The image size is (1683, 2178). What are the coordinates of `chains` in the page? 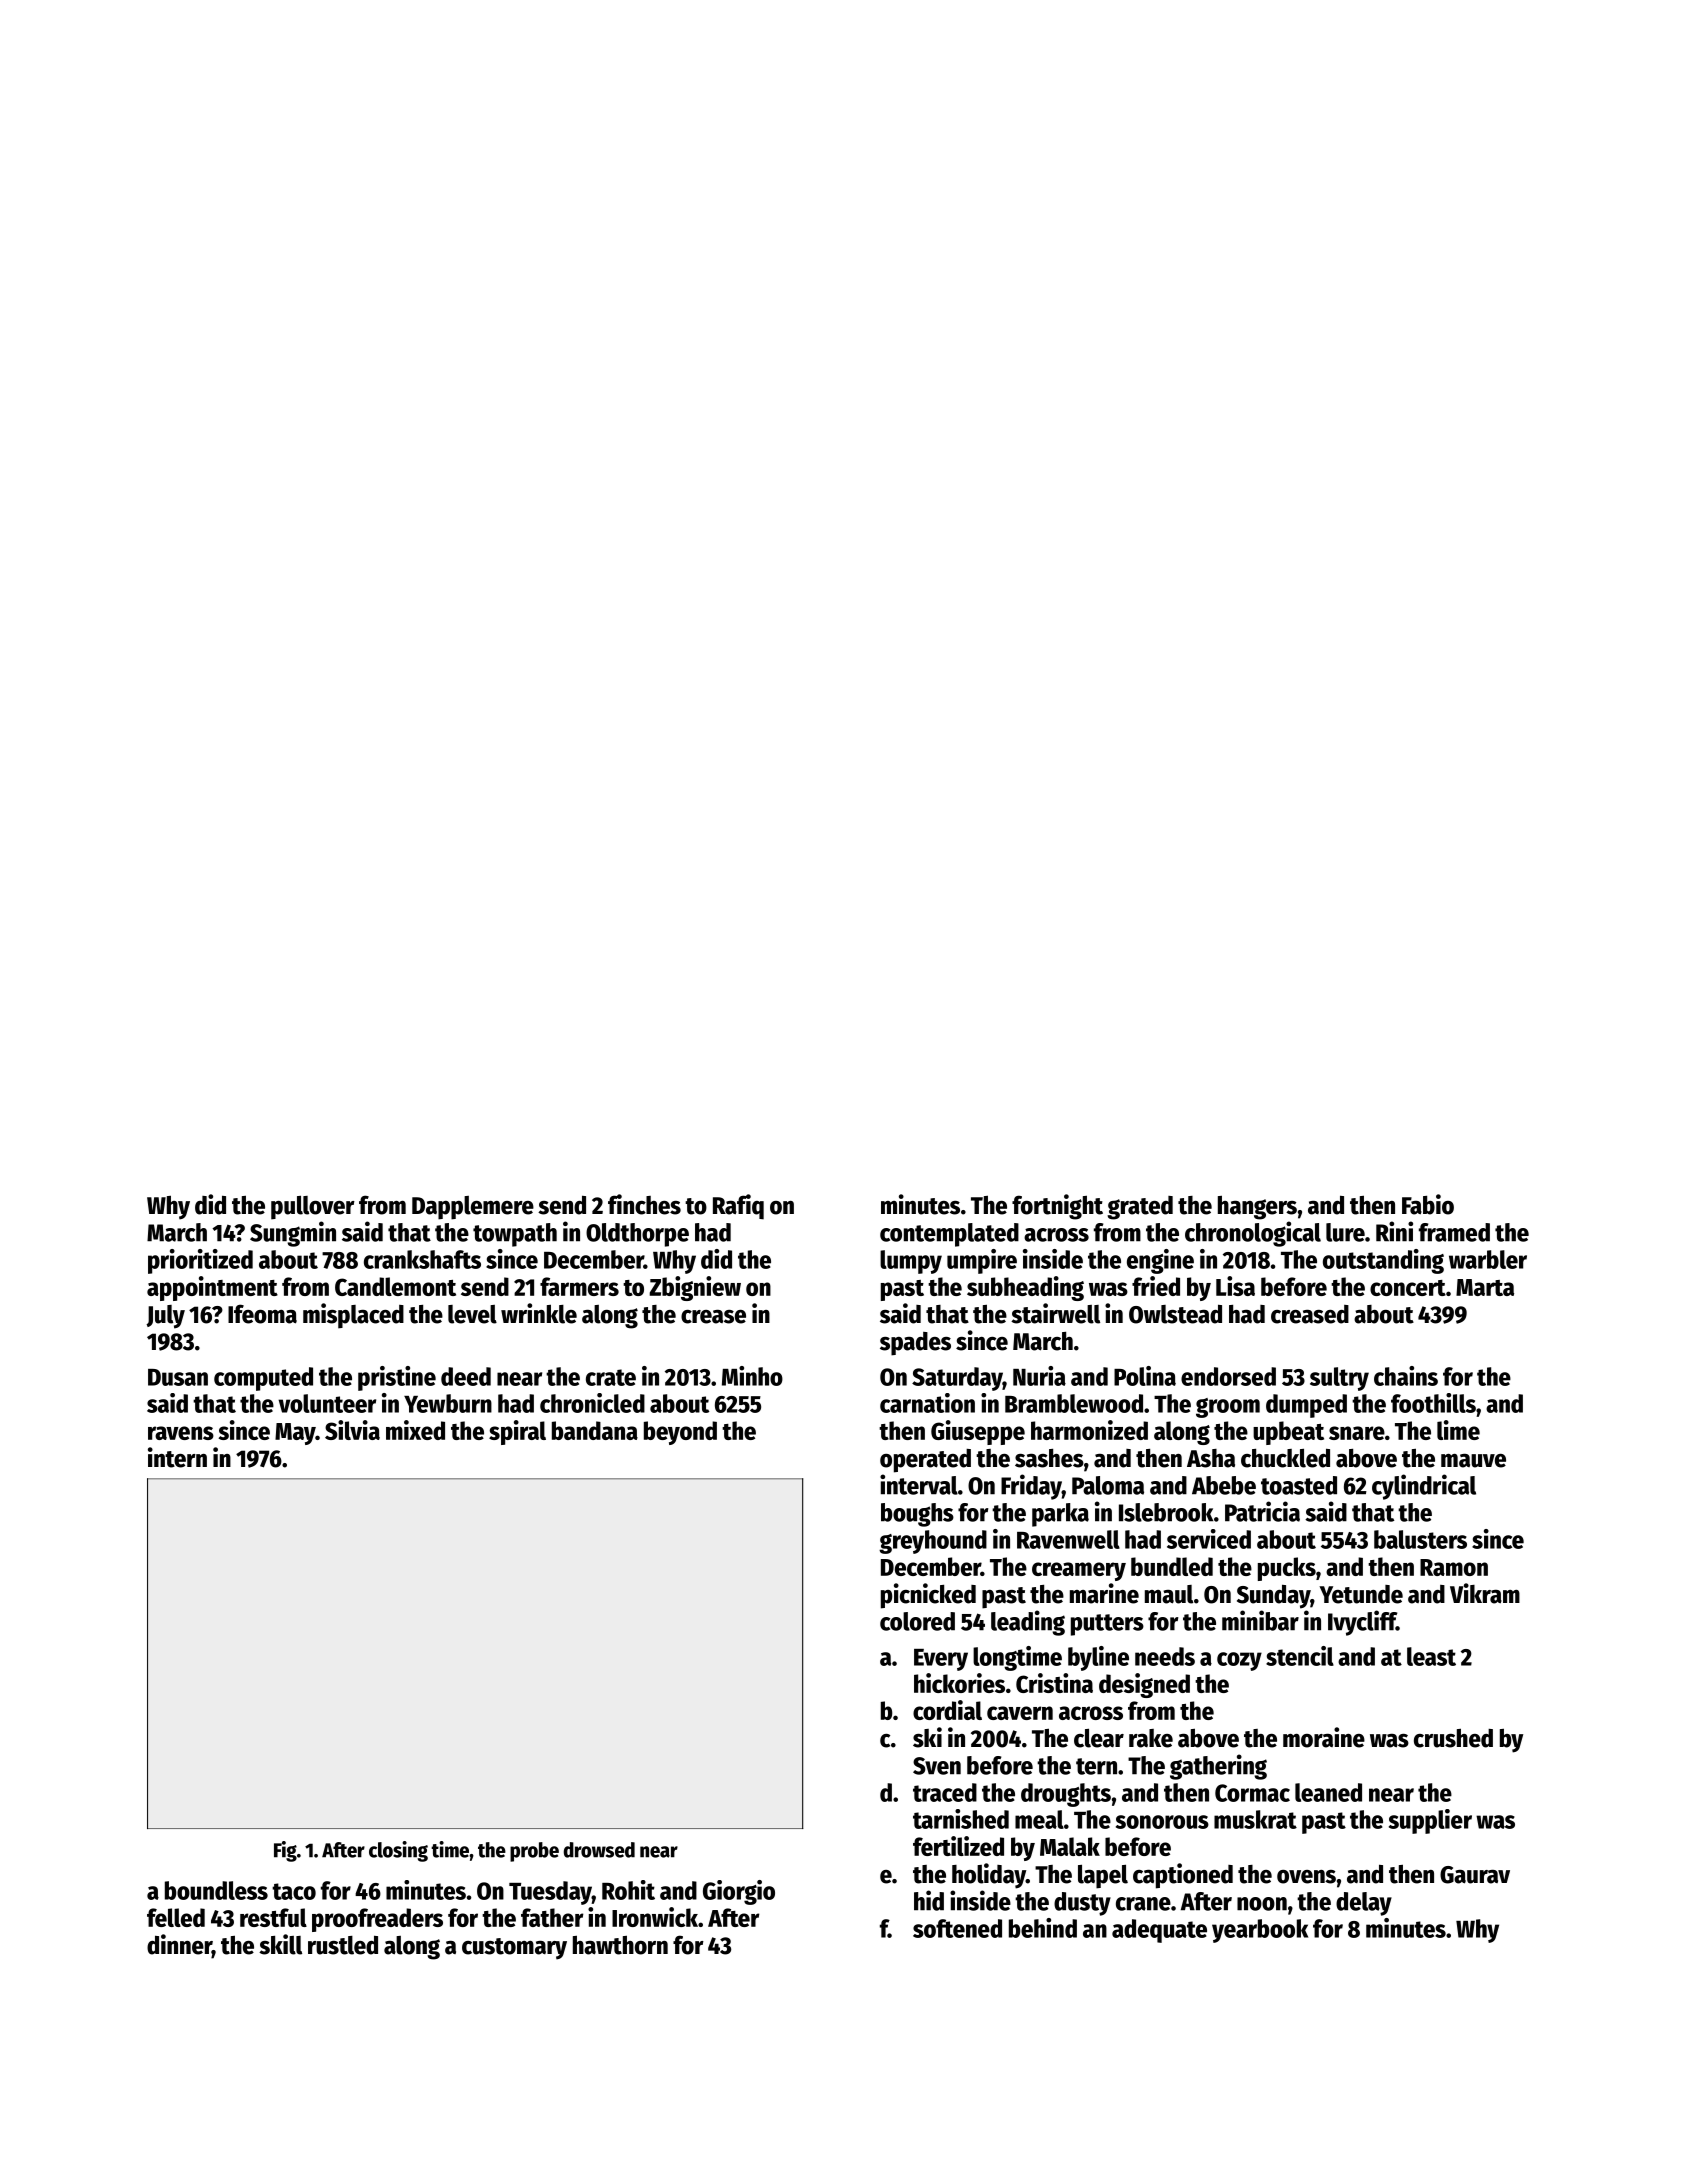 It's located at (1406, 1376).
